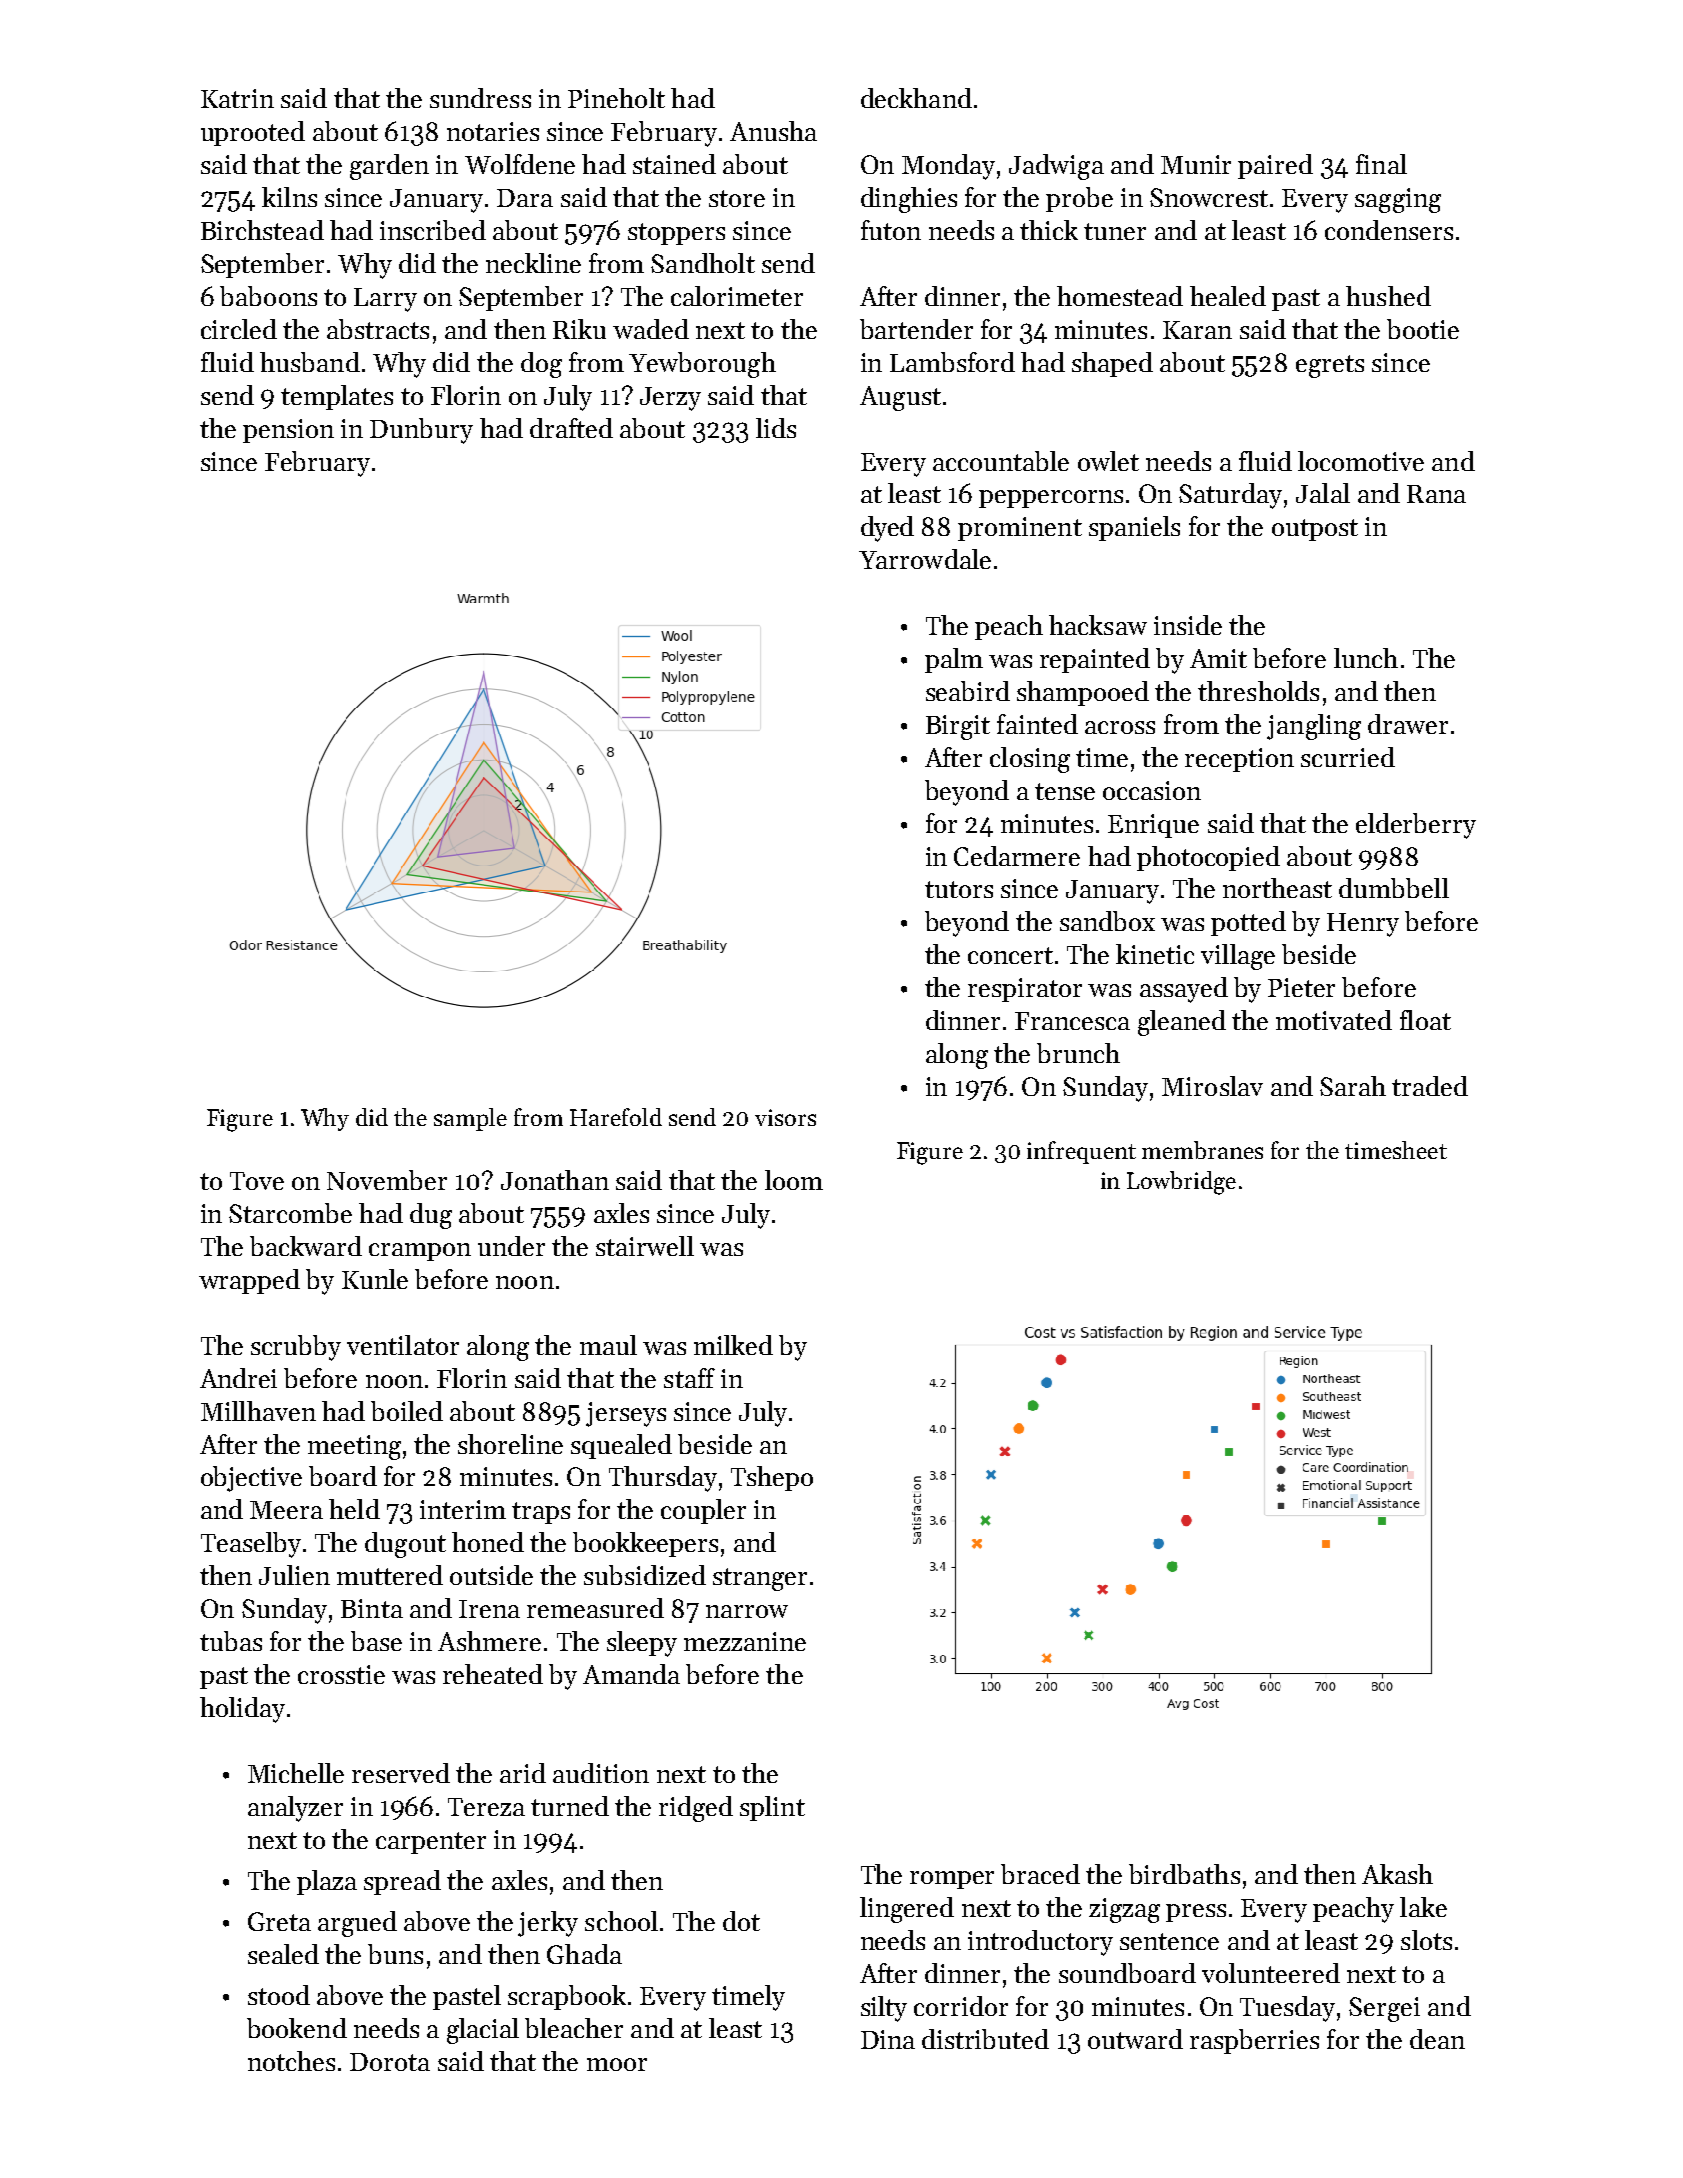  Describe the element at coordinates (1188, 625) in the screenshot. I see `inside` at that location.
